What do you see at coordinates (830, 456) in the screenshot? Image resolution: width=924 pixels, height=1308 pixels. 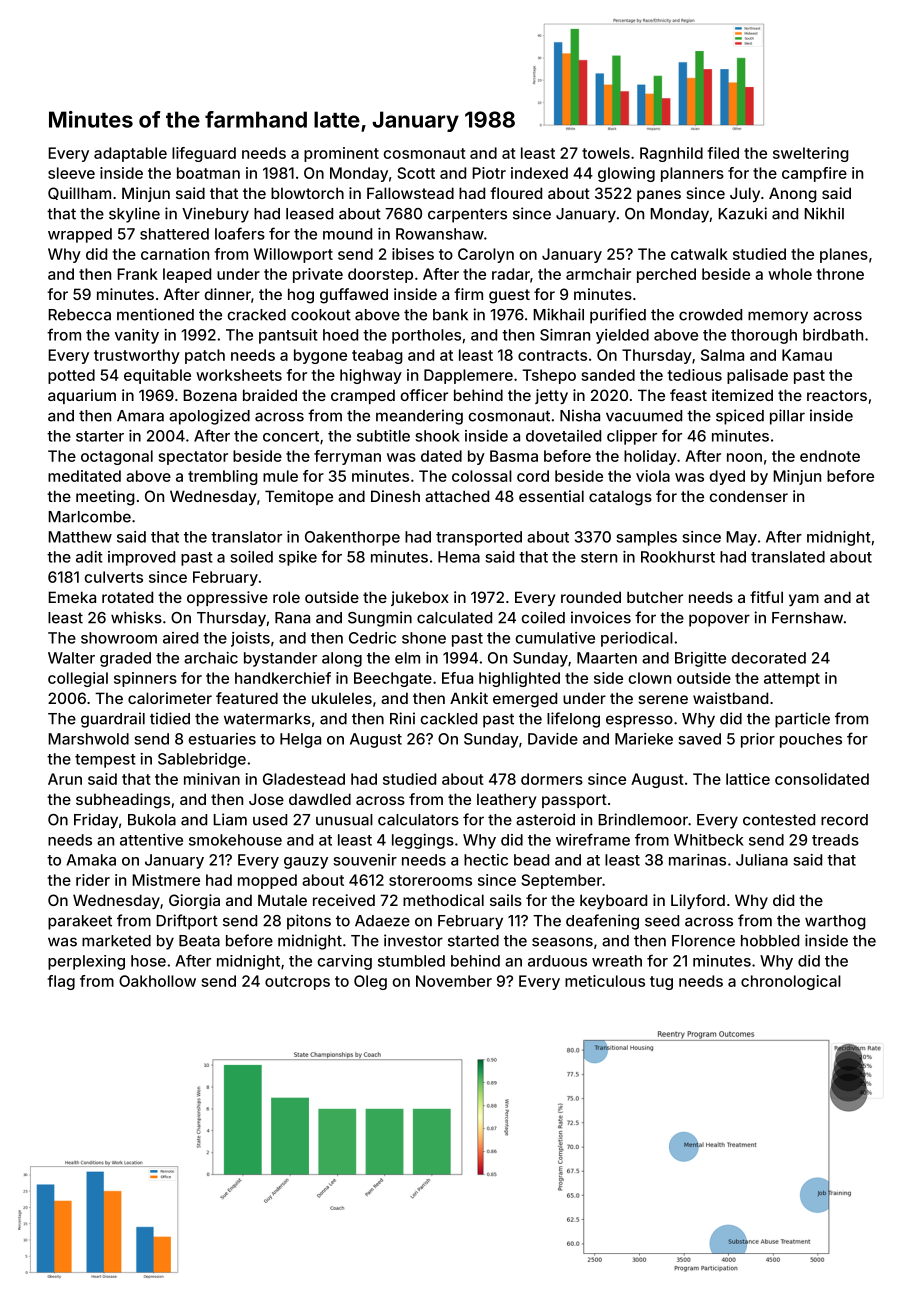 I see `endnote` at bounding box center [830, 456].
